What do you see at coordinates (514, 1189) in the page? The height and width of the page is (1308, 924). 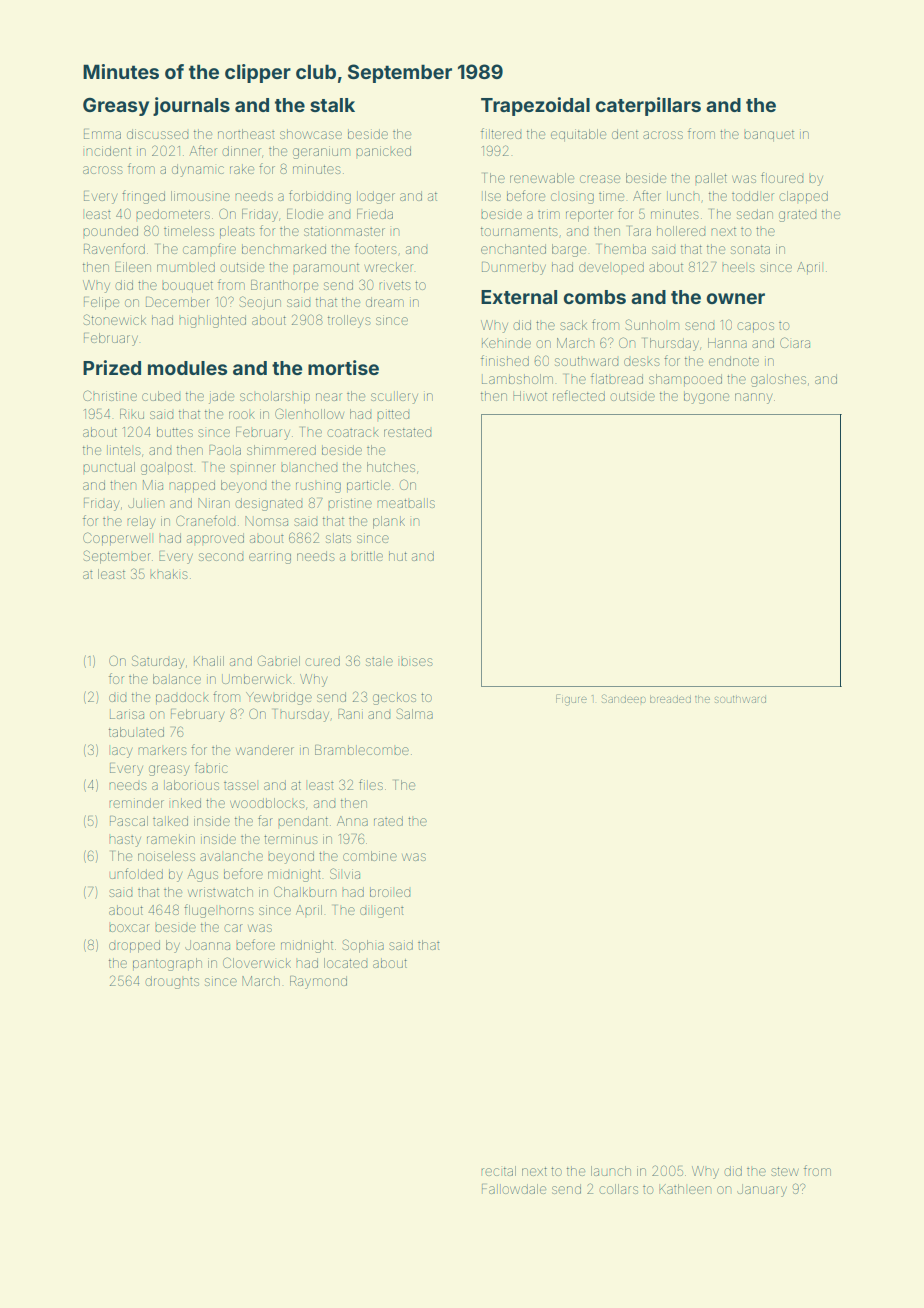 I see `Fallowdale` at bounding box center [514, 1189].
